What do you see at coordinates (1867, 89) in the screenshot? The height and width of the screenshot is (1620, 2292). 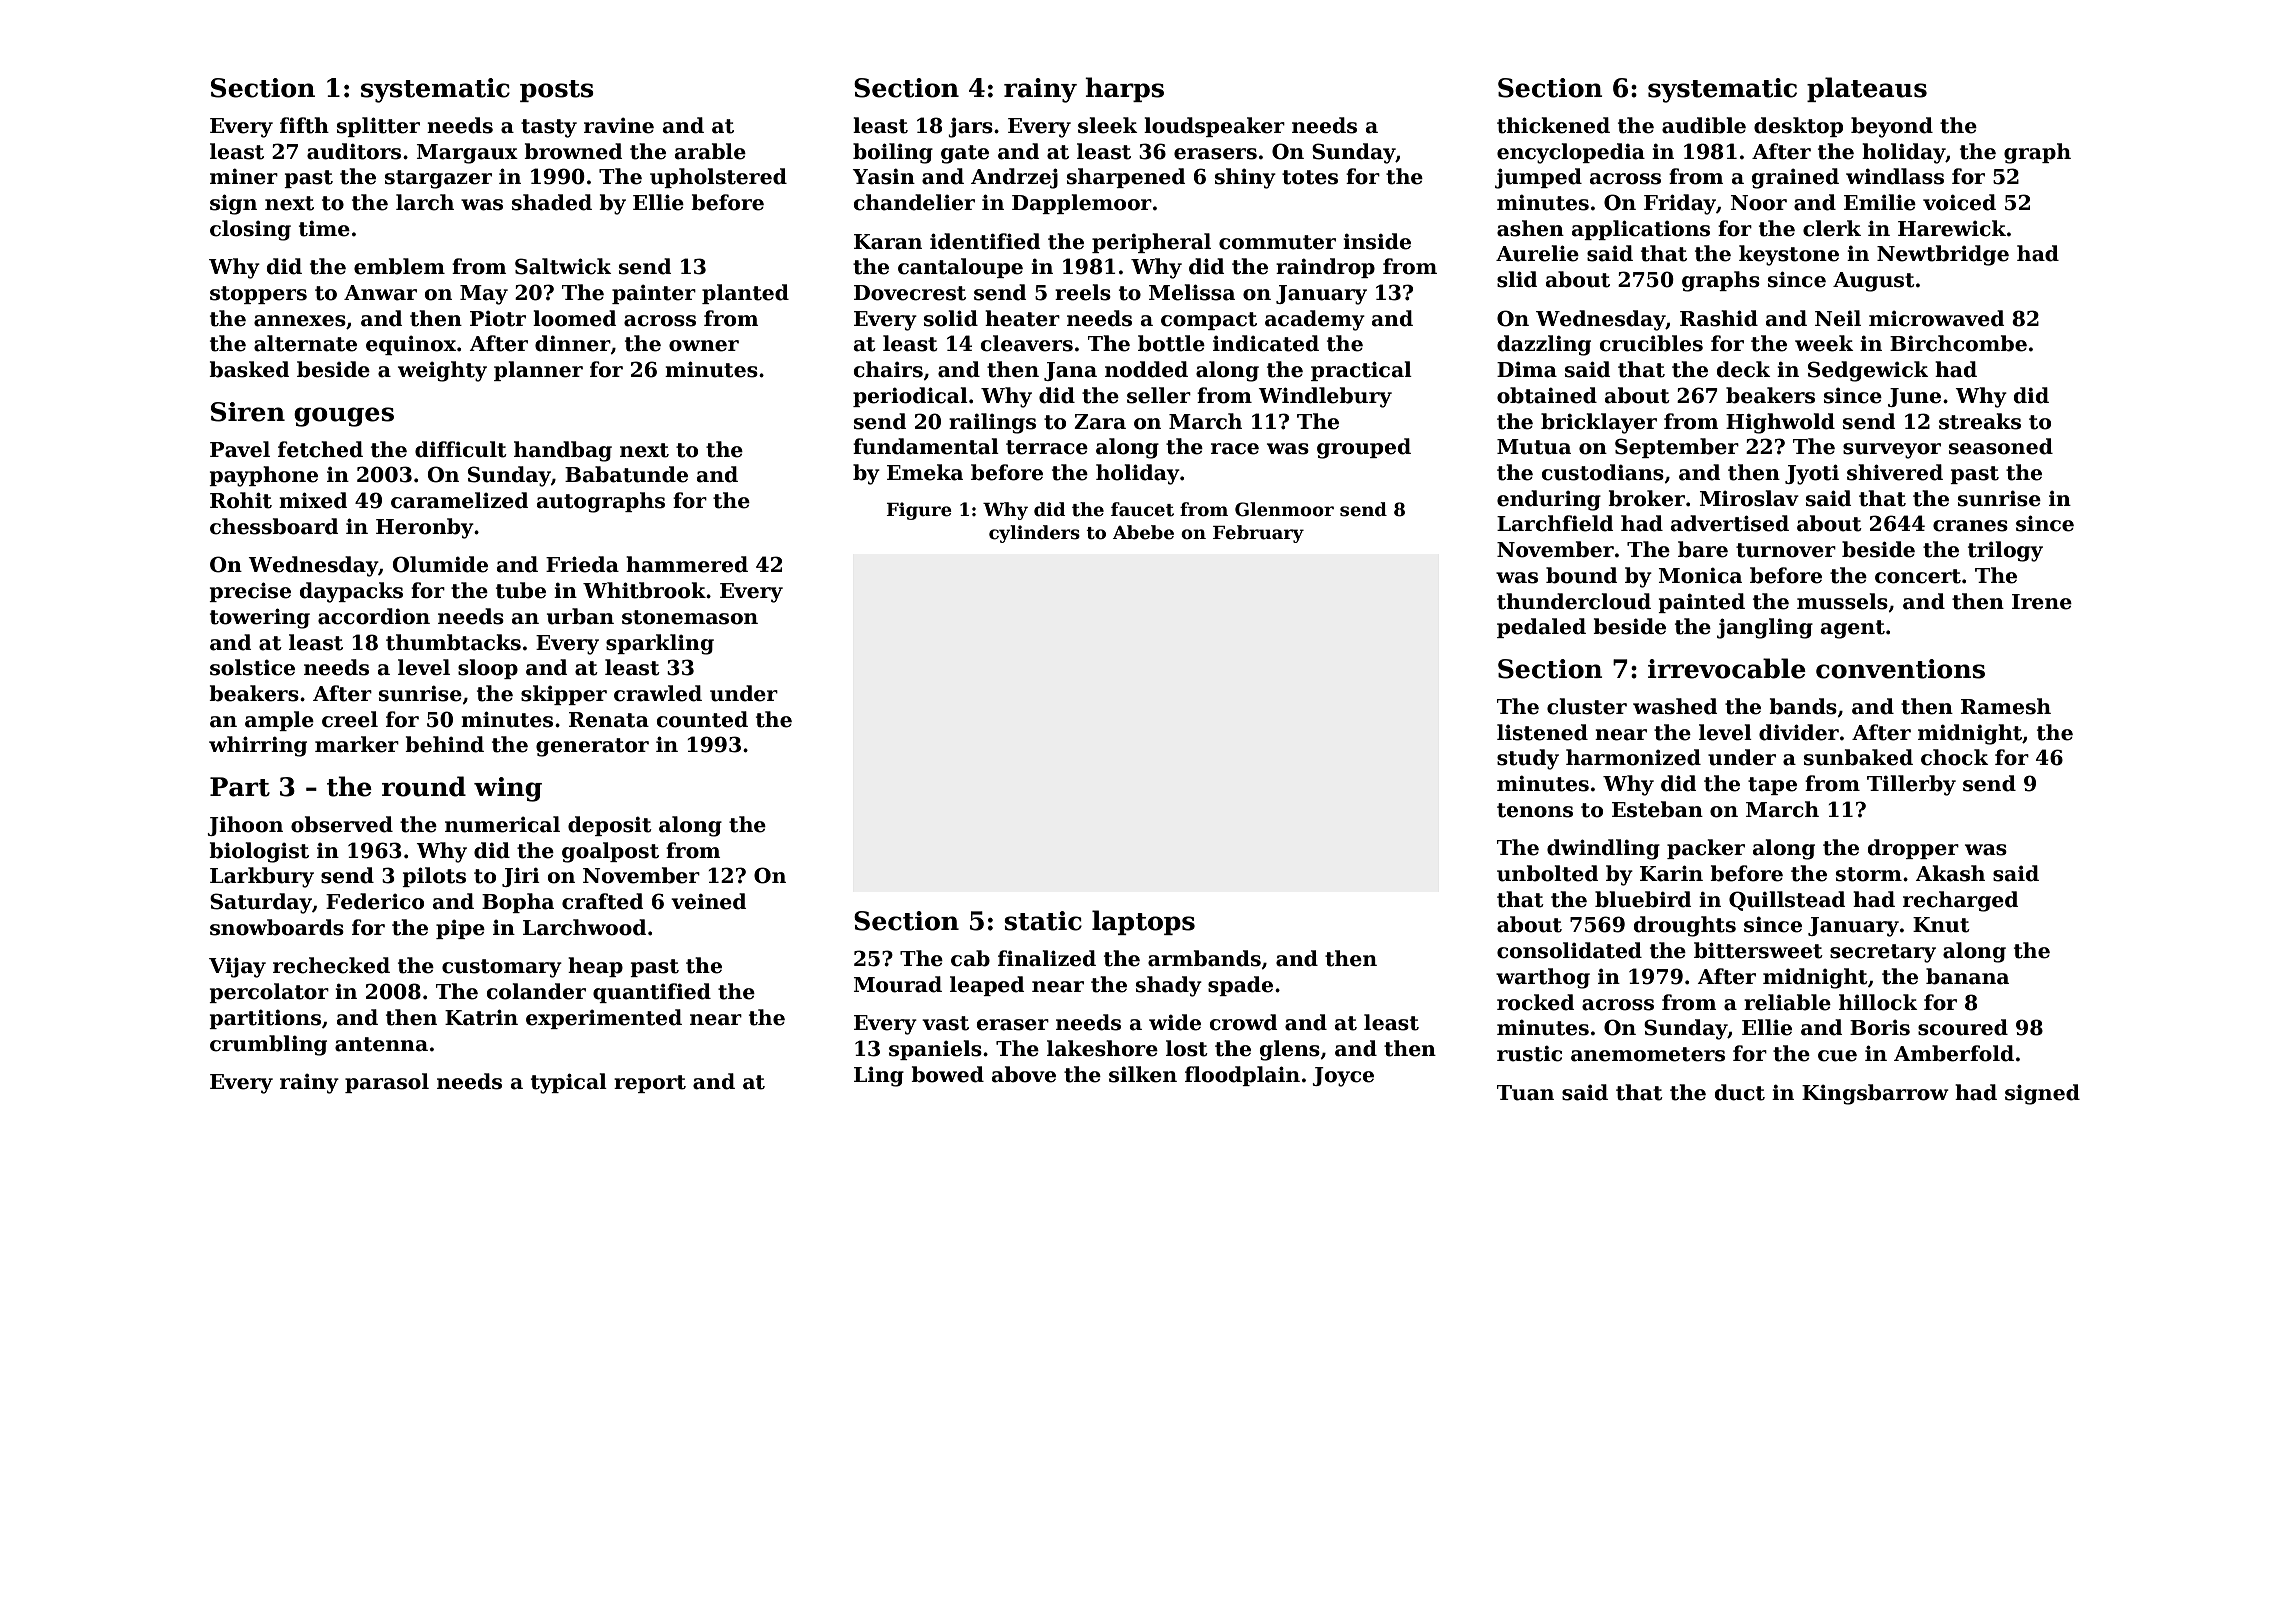 I see `plateaus` at bounding box center [1867, 89].
